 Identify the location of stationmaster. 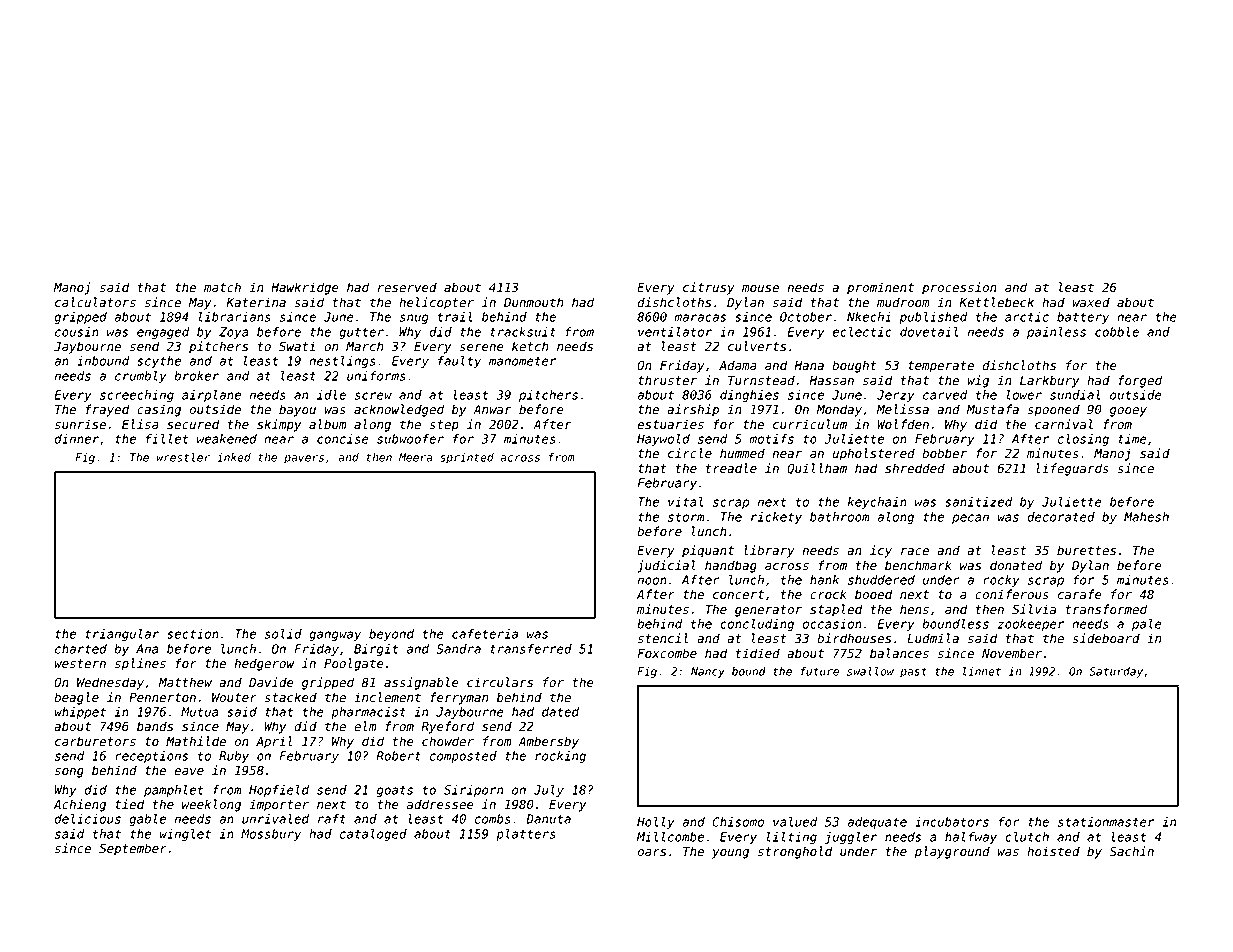
(1106, 822).
